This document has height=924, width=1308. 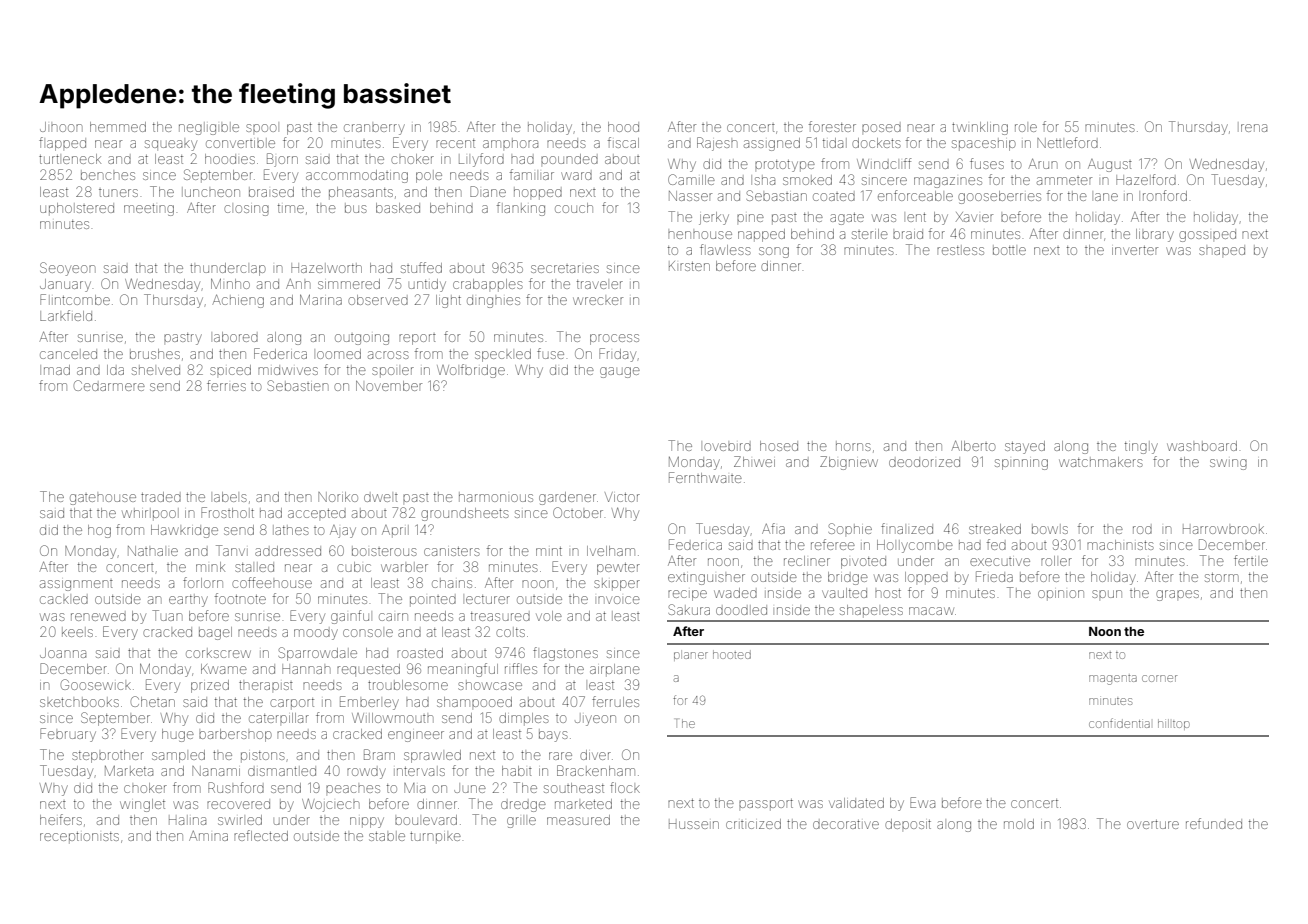 I want to click on Irena, so click(x=1254, y=128).
